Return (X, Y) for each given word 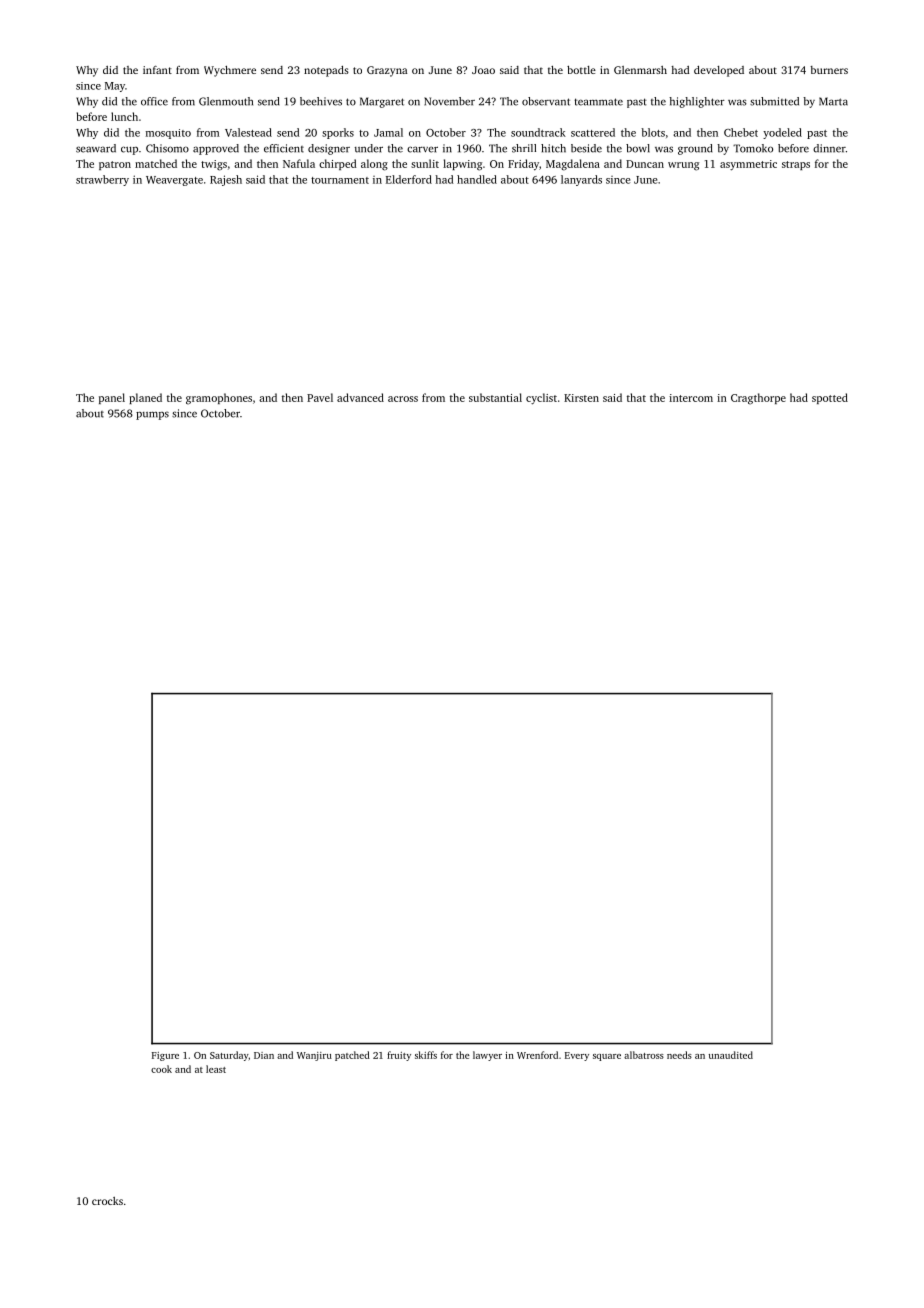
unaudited (731, 1055)
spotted (830, 398)
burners (829, 70)
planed (145, 398)
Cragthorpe (758, 399)
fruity (399, 1056)
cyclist (541, 399)
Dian (264, 1055)
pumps (152, 415)
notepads (326, 71)
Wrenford (537, 1055)
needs (679, 1055)
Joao (483, 70)
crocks (107, 1201)
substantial (495, 397)
